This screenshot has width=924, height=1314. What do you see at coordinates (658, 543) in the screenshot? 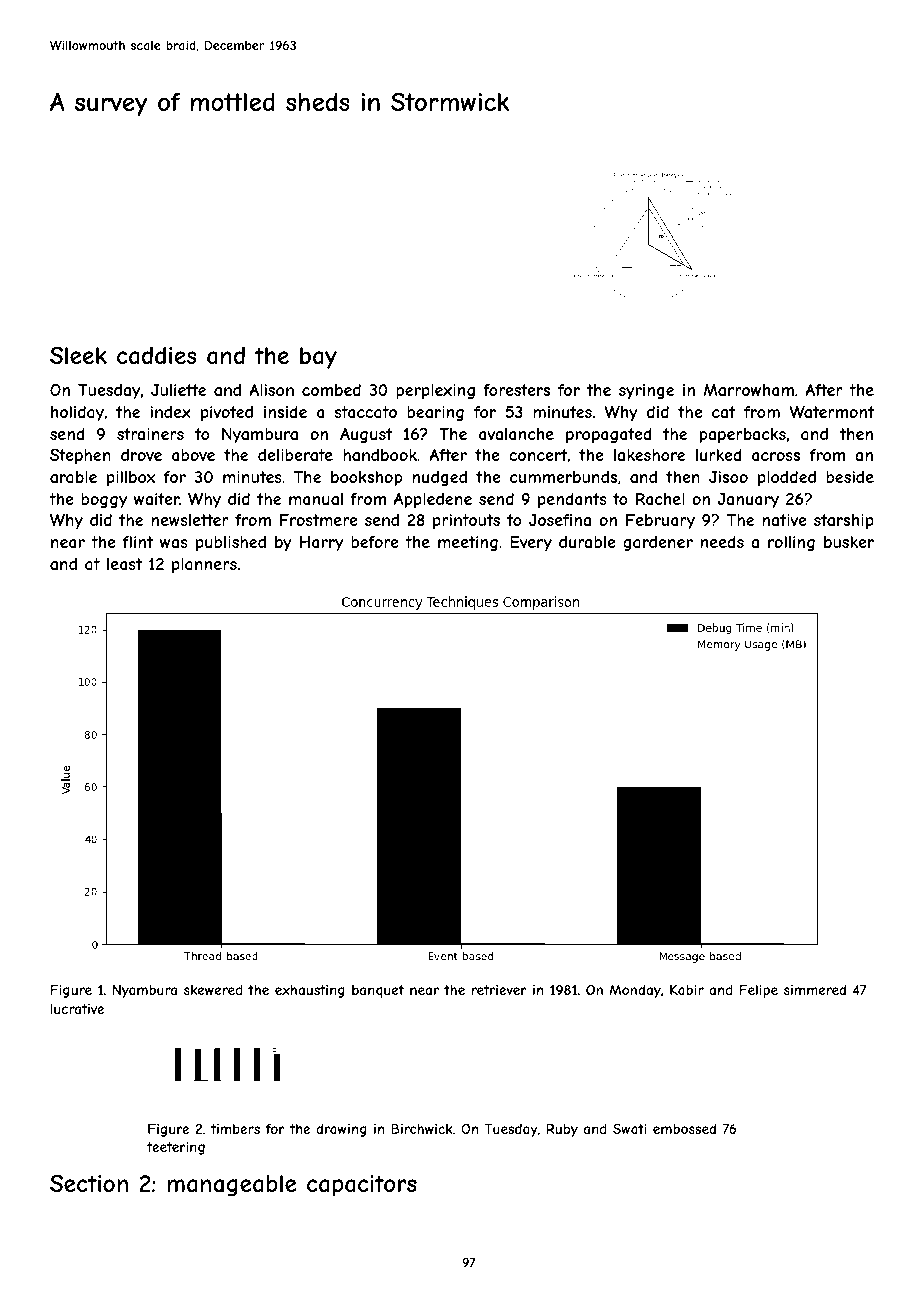
I see `gardener` at bounding box center [658, 543].
